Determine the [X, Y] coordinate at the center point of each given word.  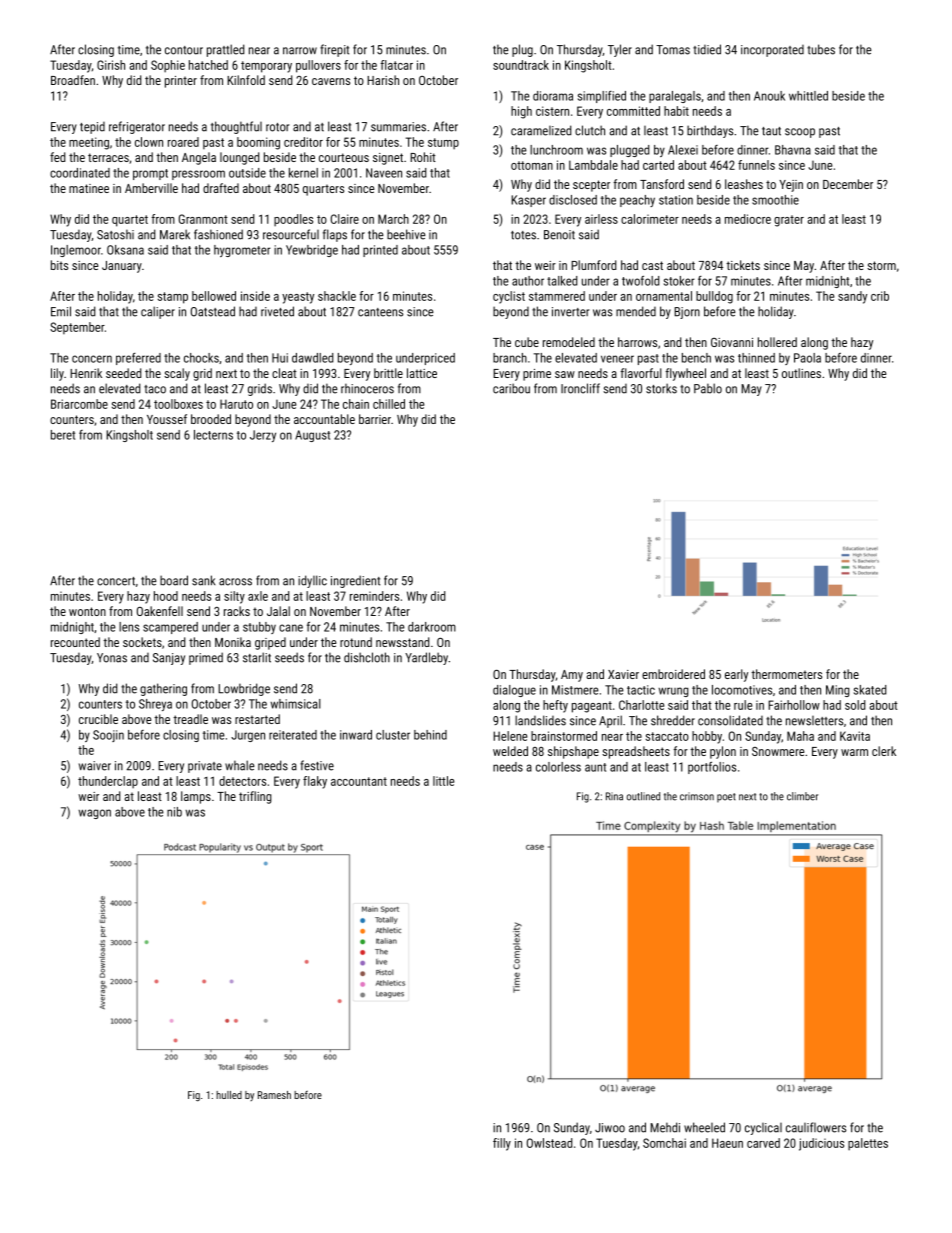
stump [443, 143]
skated [870, 690]
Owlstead [549, 1143]
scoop [800, 133]
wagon [95, 814]
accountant [359, 781]
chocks [201, 358]
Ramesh [274, 1095]
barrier [375, 419]
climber [802, 796]
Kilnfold [246, 80]
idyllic [312, 581]
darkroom [432, 627]
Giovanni [732, 342]
